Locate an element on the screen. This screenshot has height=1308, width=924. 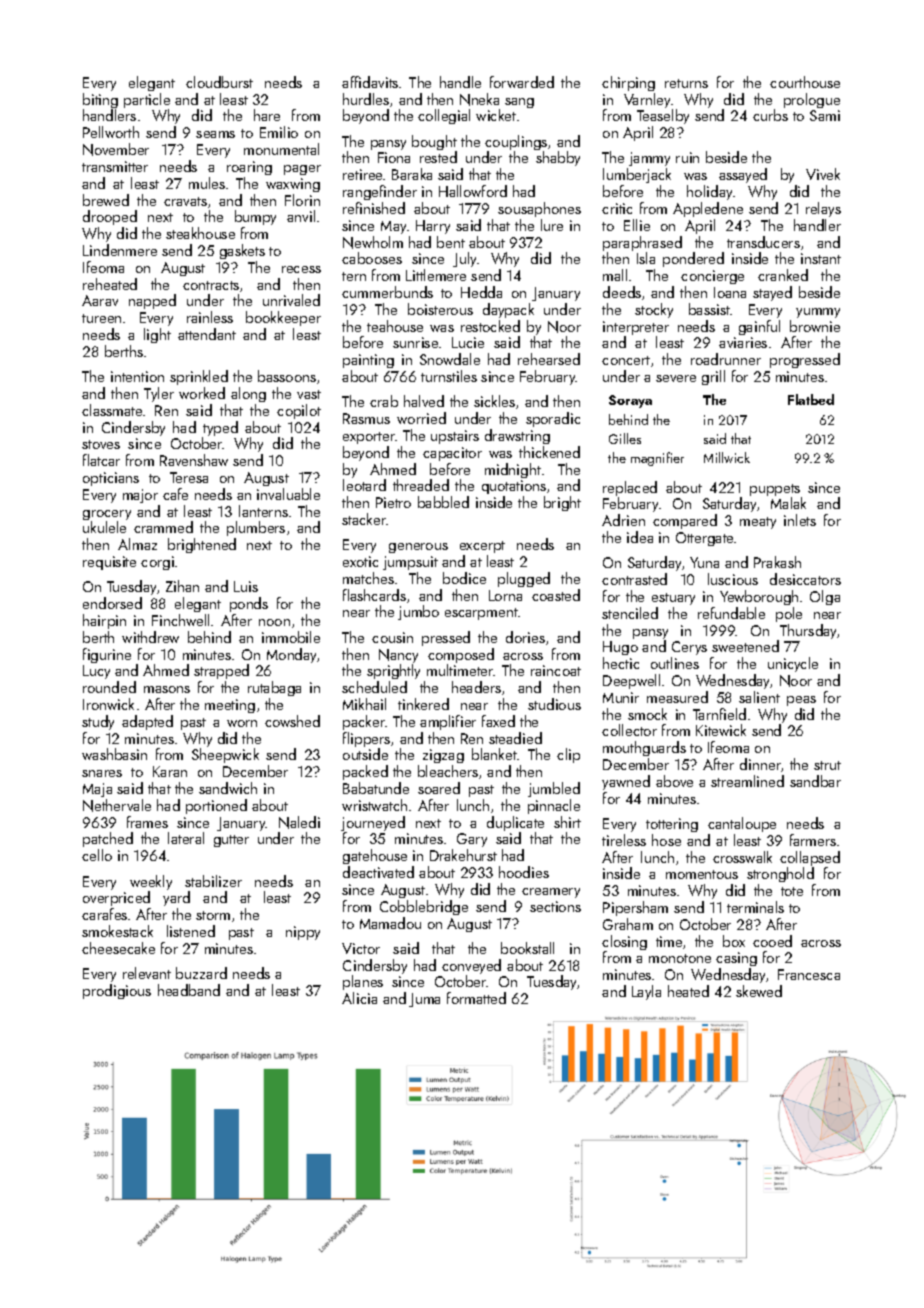
streamlined is located at coordinates (747, 781).
